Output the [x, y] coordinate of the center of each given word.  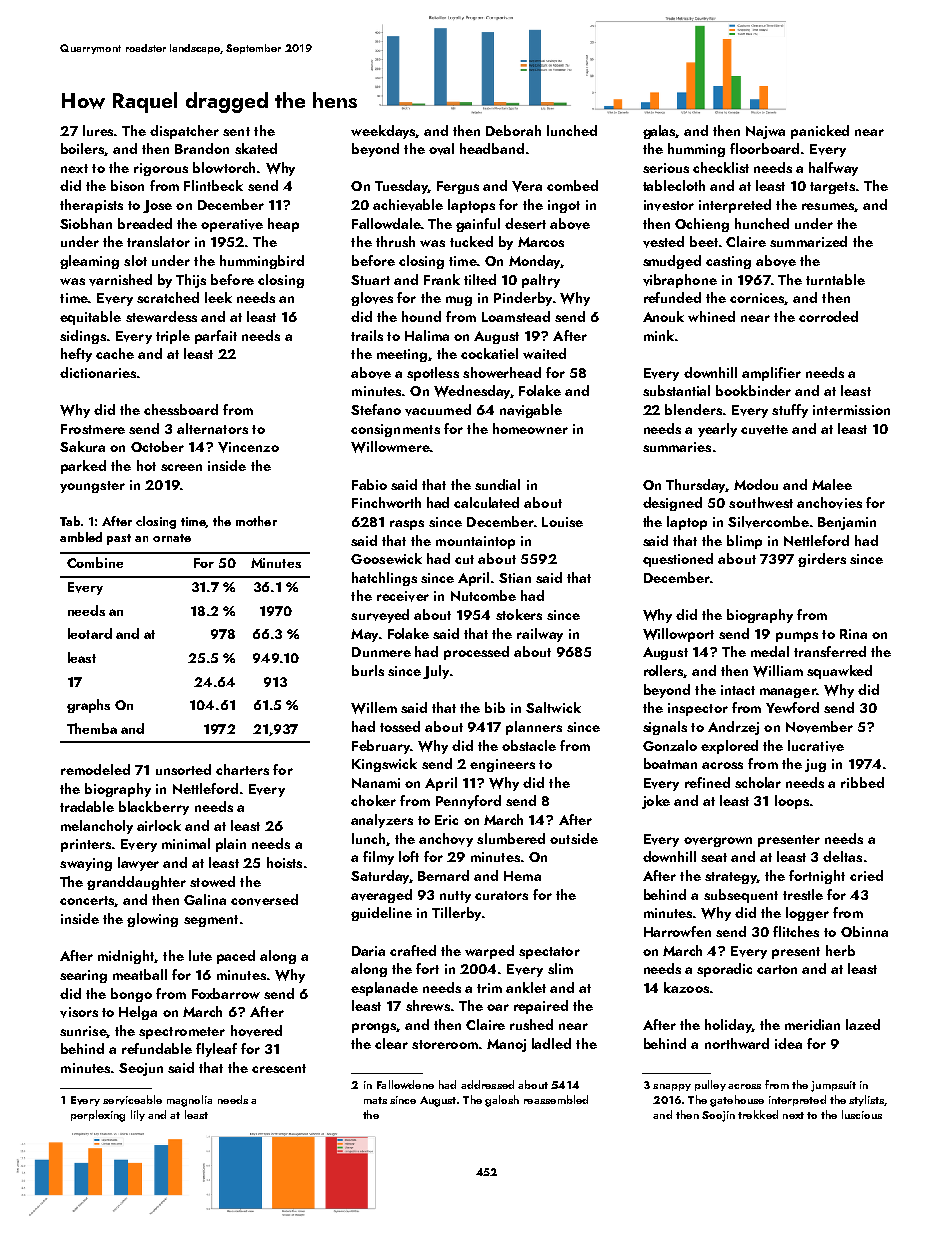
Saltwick [553, 707]
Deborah [513, 130]
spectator [549, 953]
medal [770, 651]
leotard [90, 633]
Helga [138, 1013]
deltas [842, 856]
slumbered [511, 838]
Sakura [82, 446]
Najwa [765, 132]
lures [98, 130]
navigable [531, 411]
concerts [87, 901]
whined [711, 316]
